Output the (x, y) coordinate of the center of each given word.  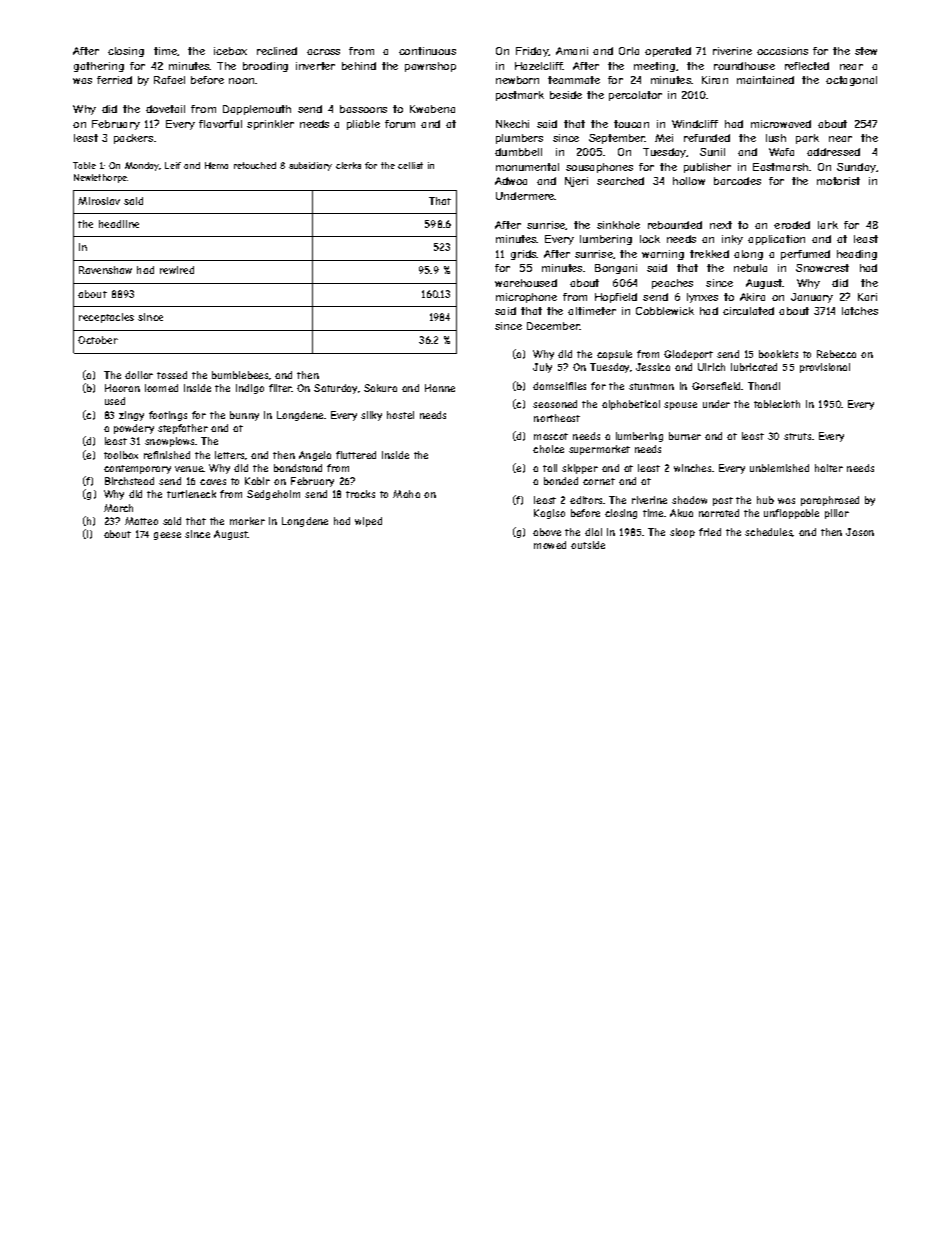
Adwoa (511, 181)
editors (587, 500)
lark (828, 225)
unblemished (779, 468)
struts (797, 436)
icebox (230, 51)
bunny (244, 416)
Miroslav (99, 201)
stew (866, 51)
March (118, 508)
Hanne (440, 388)
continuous (427, 51)
